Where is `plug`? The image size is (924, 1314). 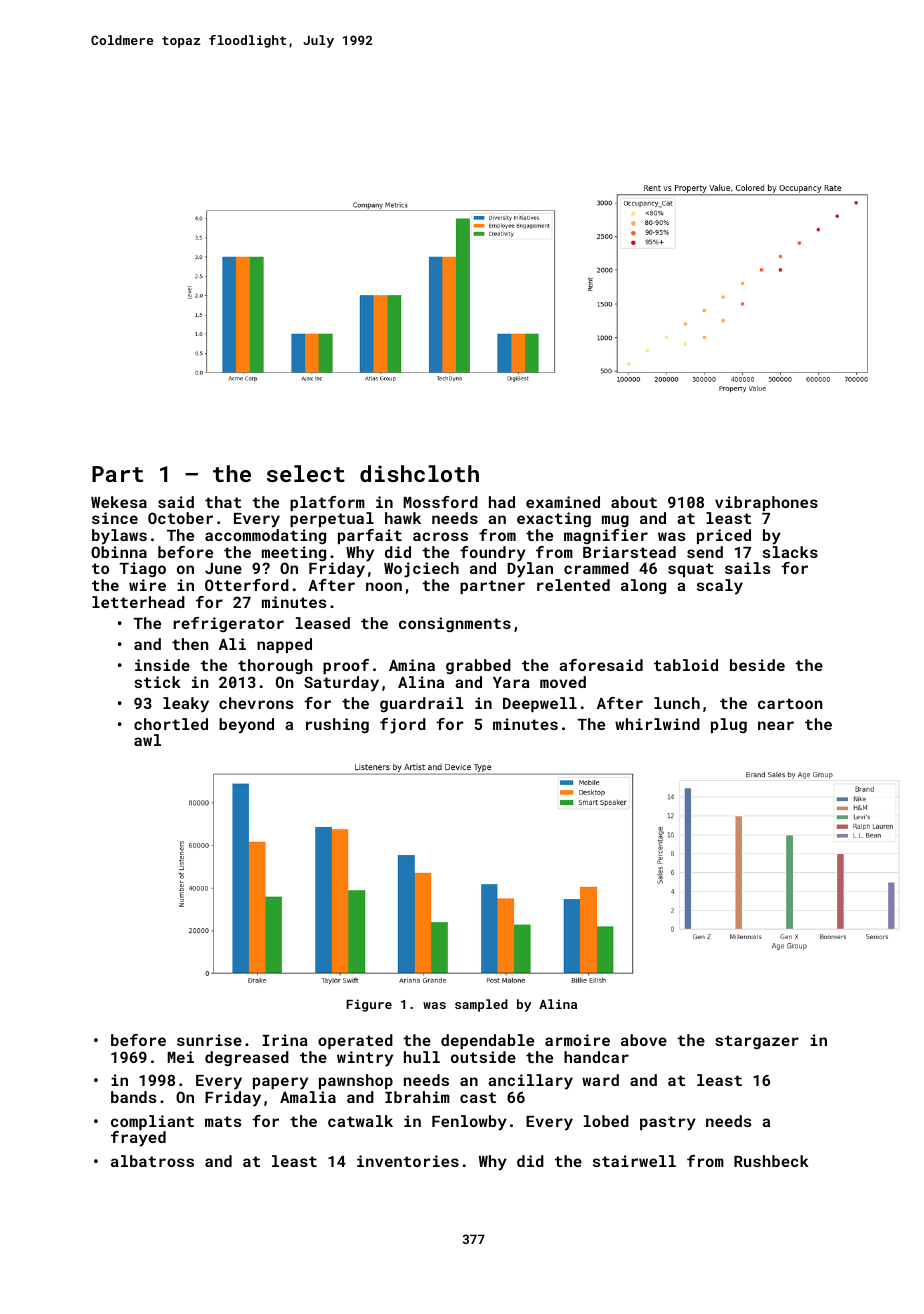
plug is located at coordinates (729, 726).
